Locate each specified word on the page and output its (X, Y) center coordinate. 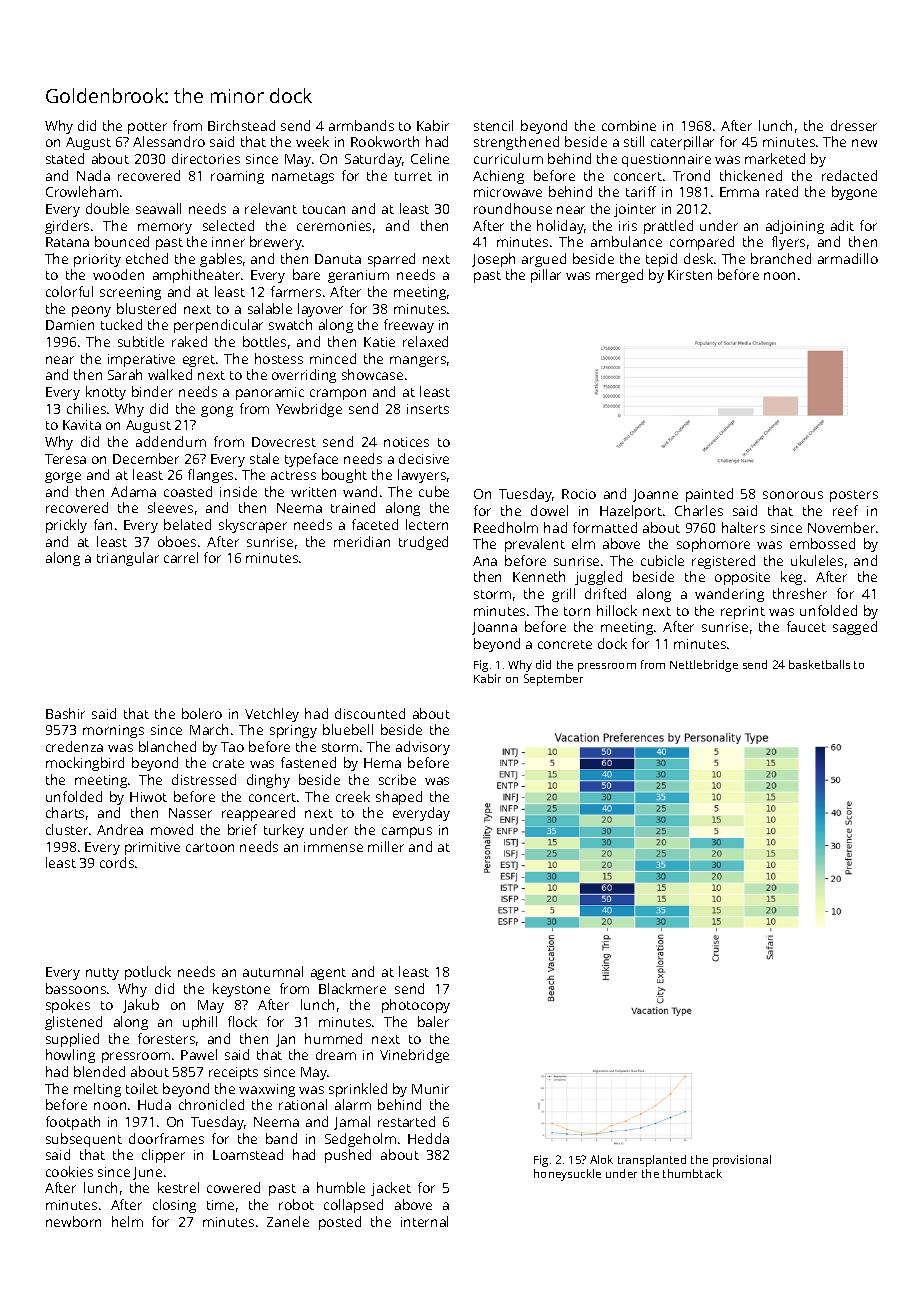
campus (407, 832)
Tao (232, 747)
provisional (742, 1161)
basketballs (819, 664)
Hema (382, 763)
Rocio (579, 494)
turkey (284, 831)
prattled (668, 227)
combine (629, 125)
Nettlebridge (704, 666)
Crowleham (82, 191)
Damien (70, 325)
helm (127, 1221)
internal (424, 1221)
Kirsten (690, 275)
